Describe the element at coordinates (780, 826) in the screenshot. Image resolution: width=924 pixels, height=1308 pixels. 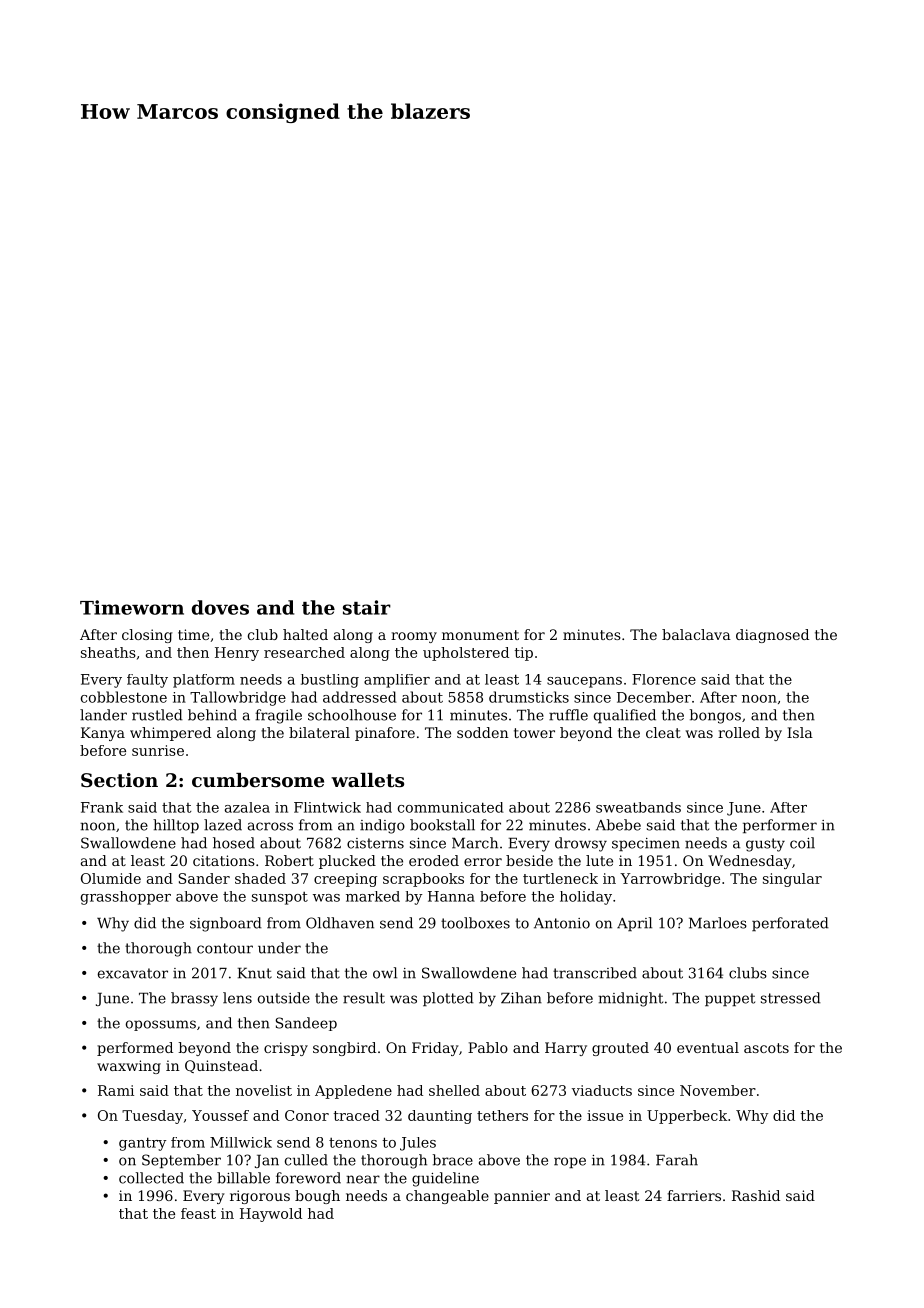
I see `performer` at that location.
